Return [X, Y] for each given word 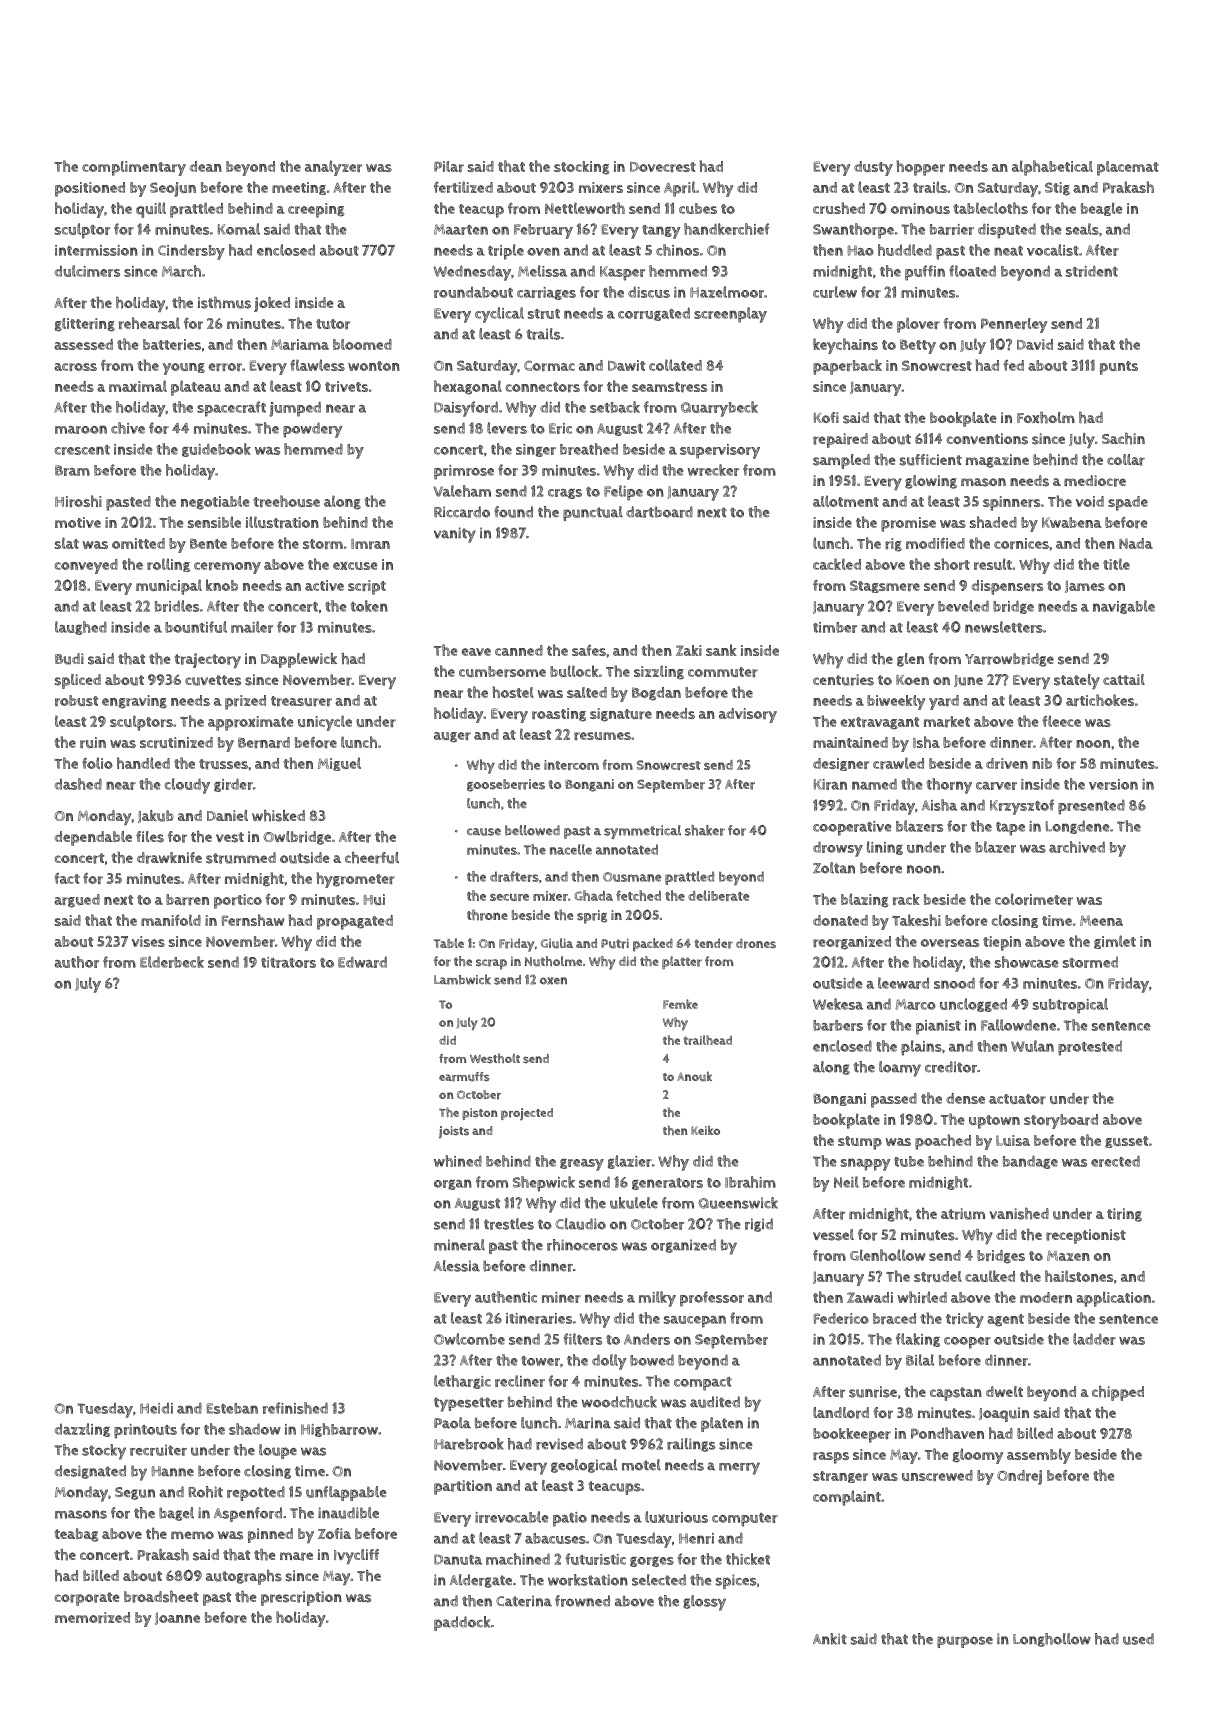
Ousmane [632, 877]
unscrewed [937, 1475]
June [968, 681]
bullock [574, 671]
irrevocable [512, 1517]
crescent [82, 450]
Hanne [172, 1471]
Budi [69, 659]
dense [965, 1098]
